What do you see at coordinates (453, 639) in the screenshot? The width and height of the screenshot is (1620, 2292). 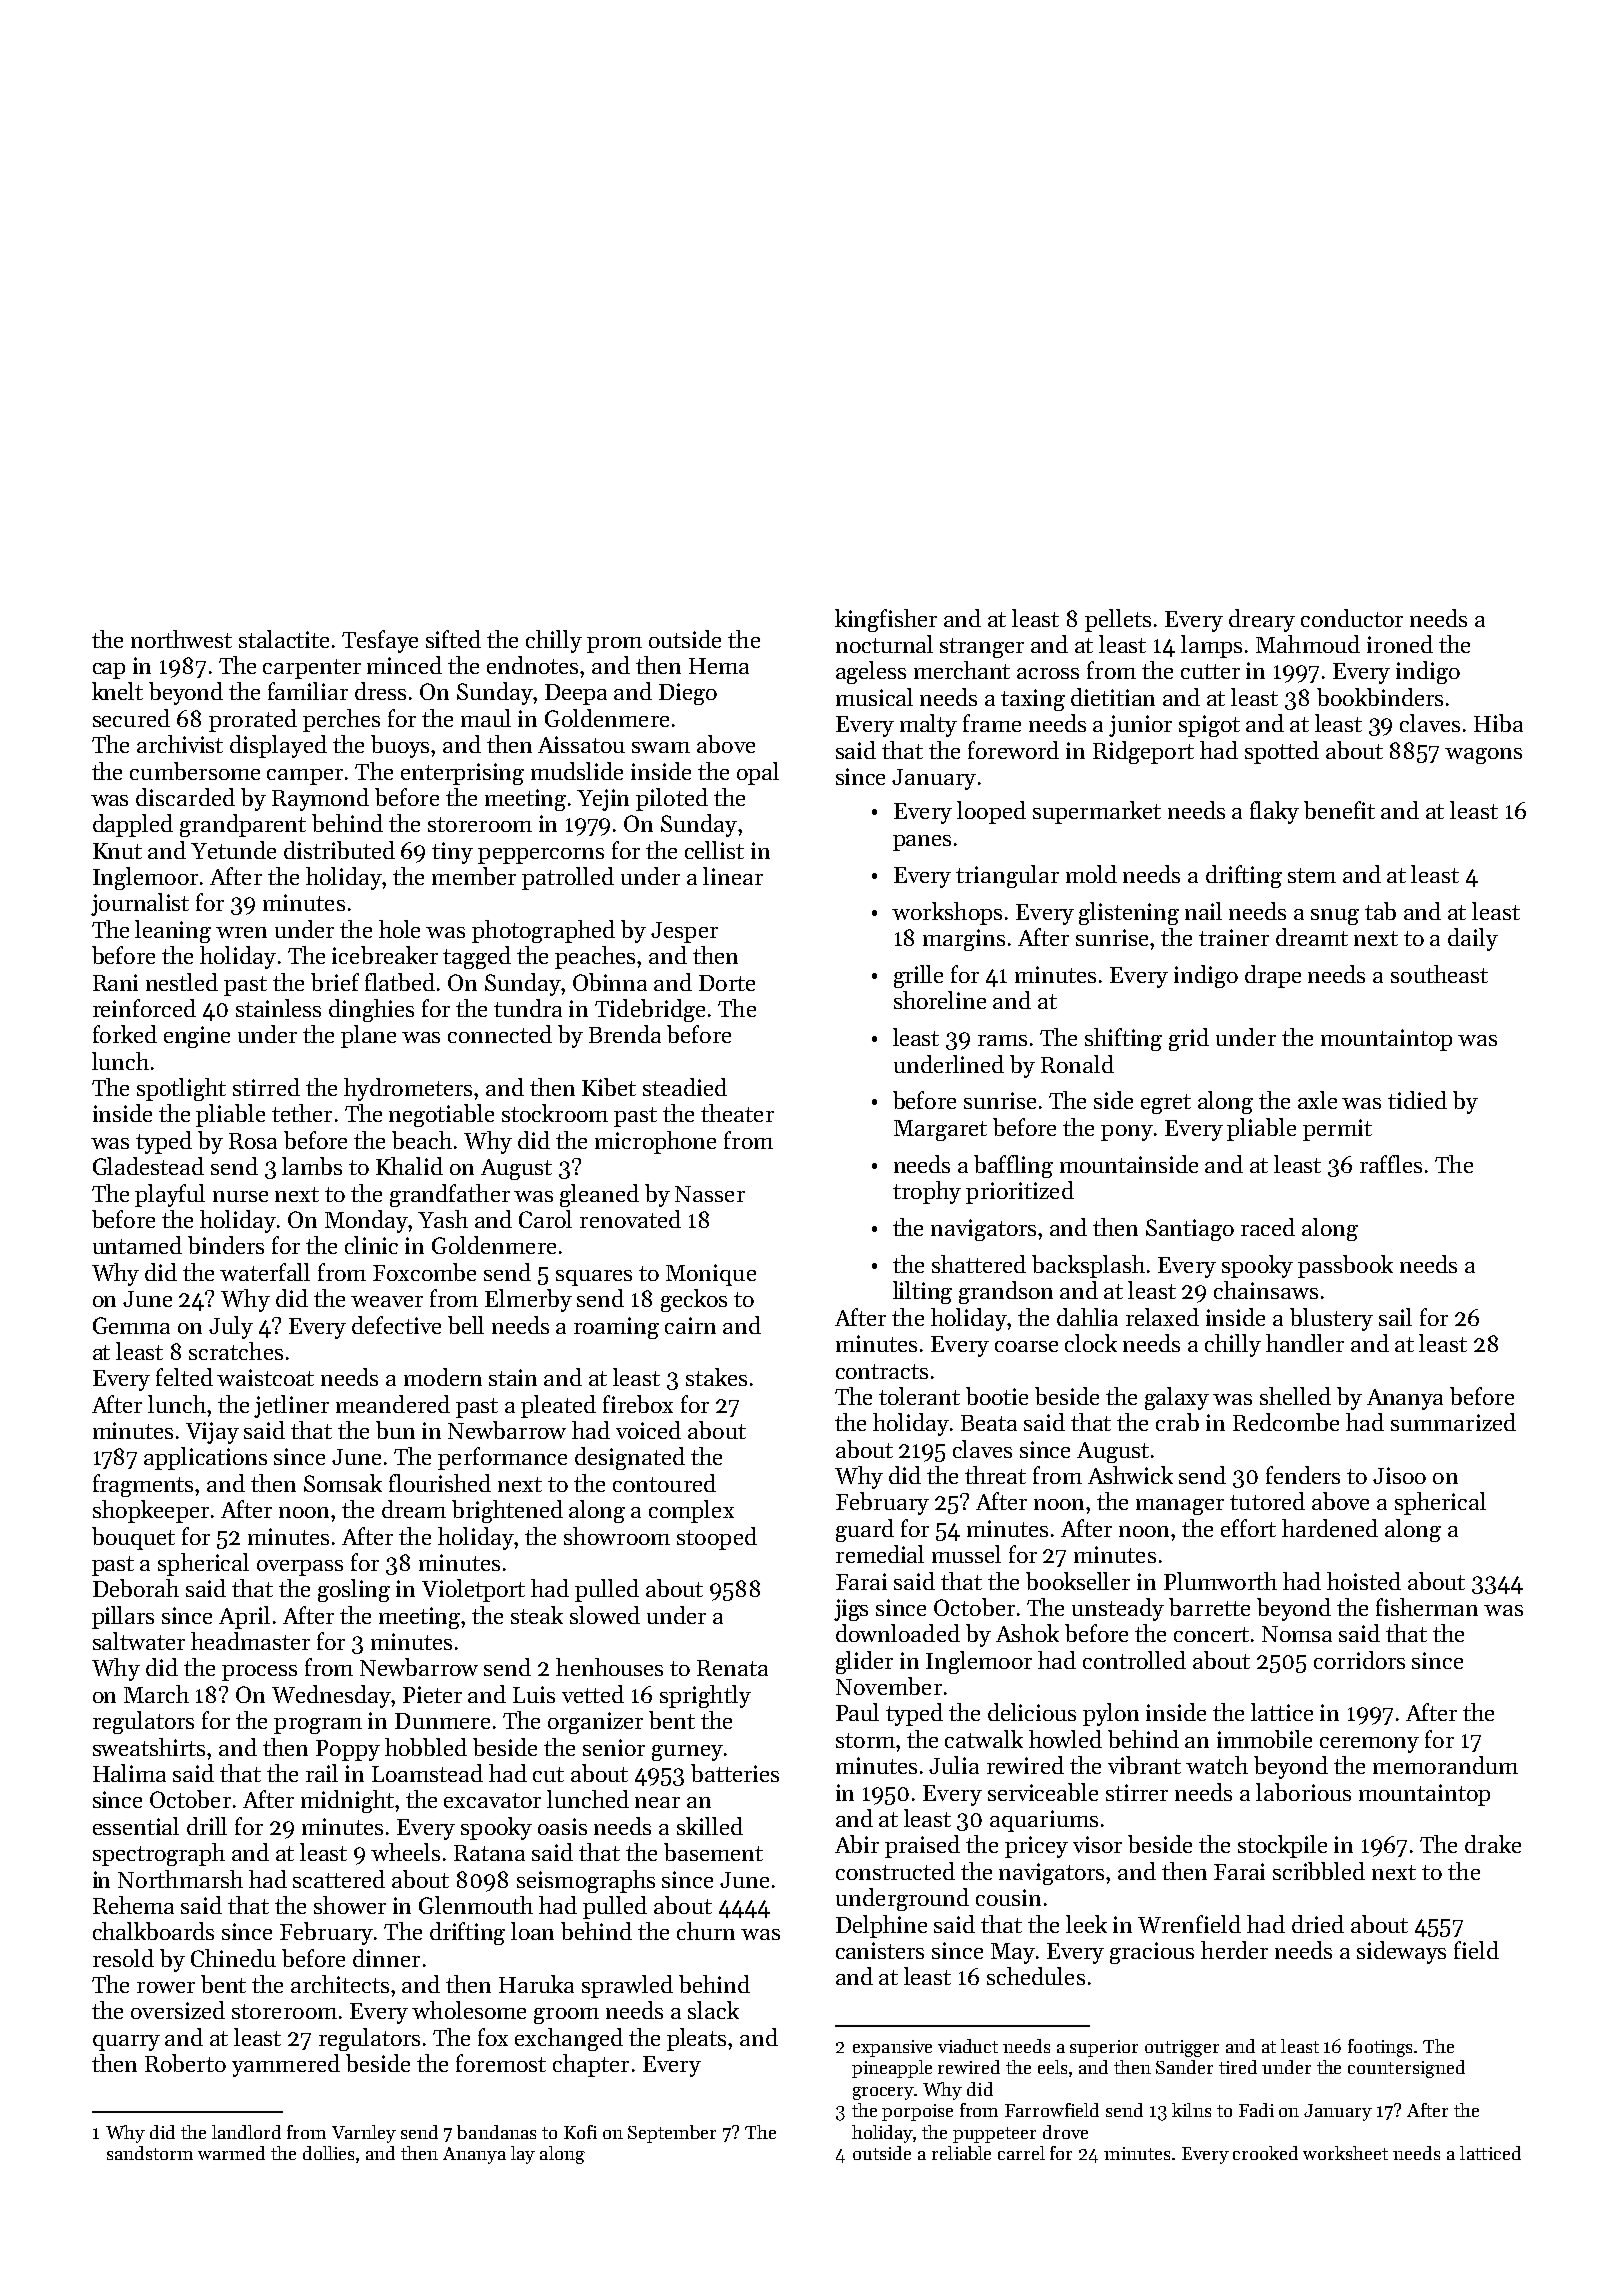 I see `sifted` at bounding box center [453, 639].
